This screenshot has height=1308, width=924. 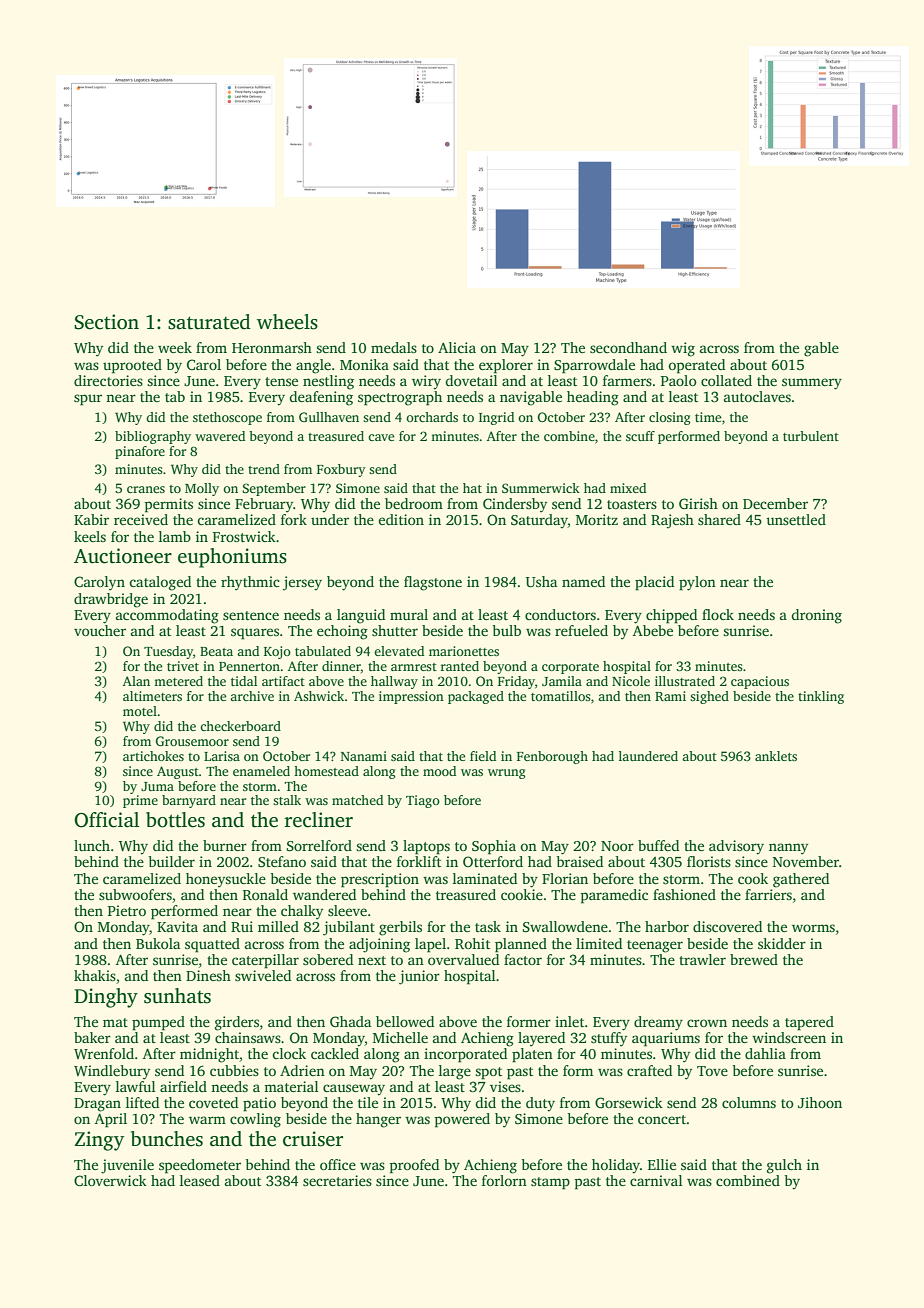 What do you see at coordinates (702, 959) in the screenshot?
I see `trawler` at bounding box center [702, 959].
